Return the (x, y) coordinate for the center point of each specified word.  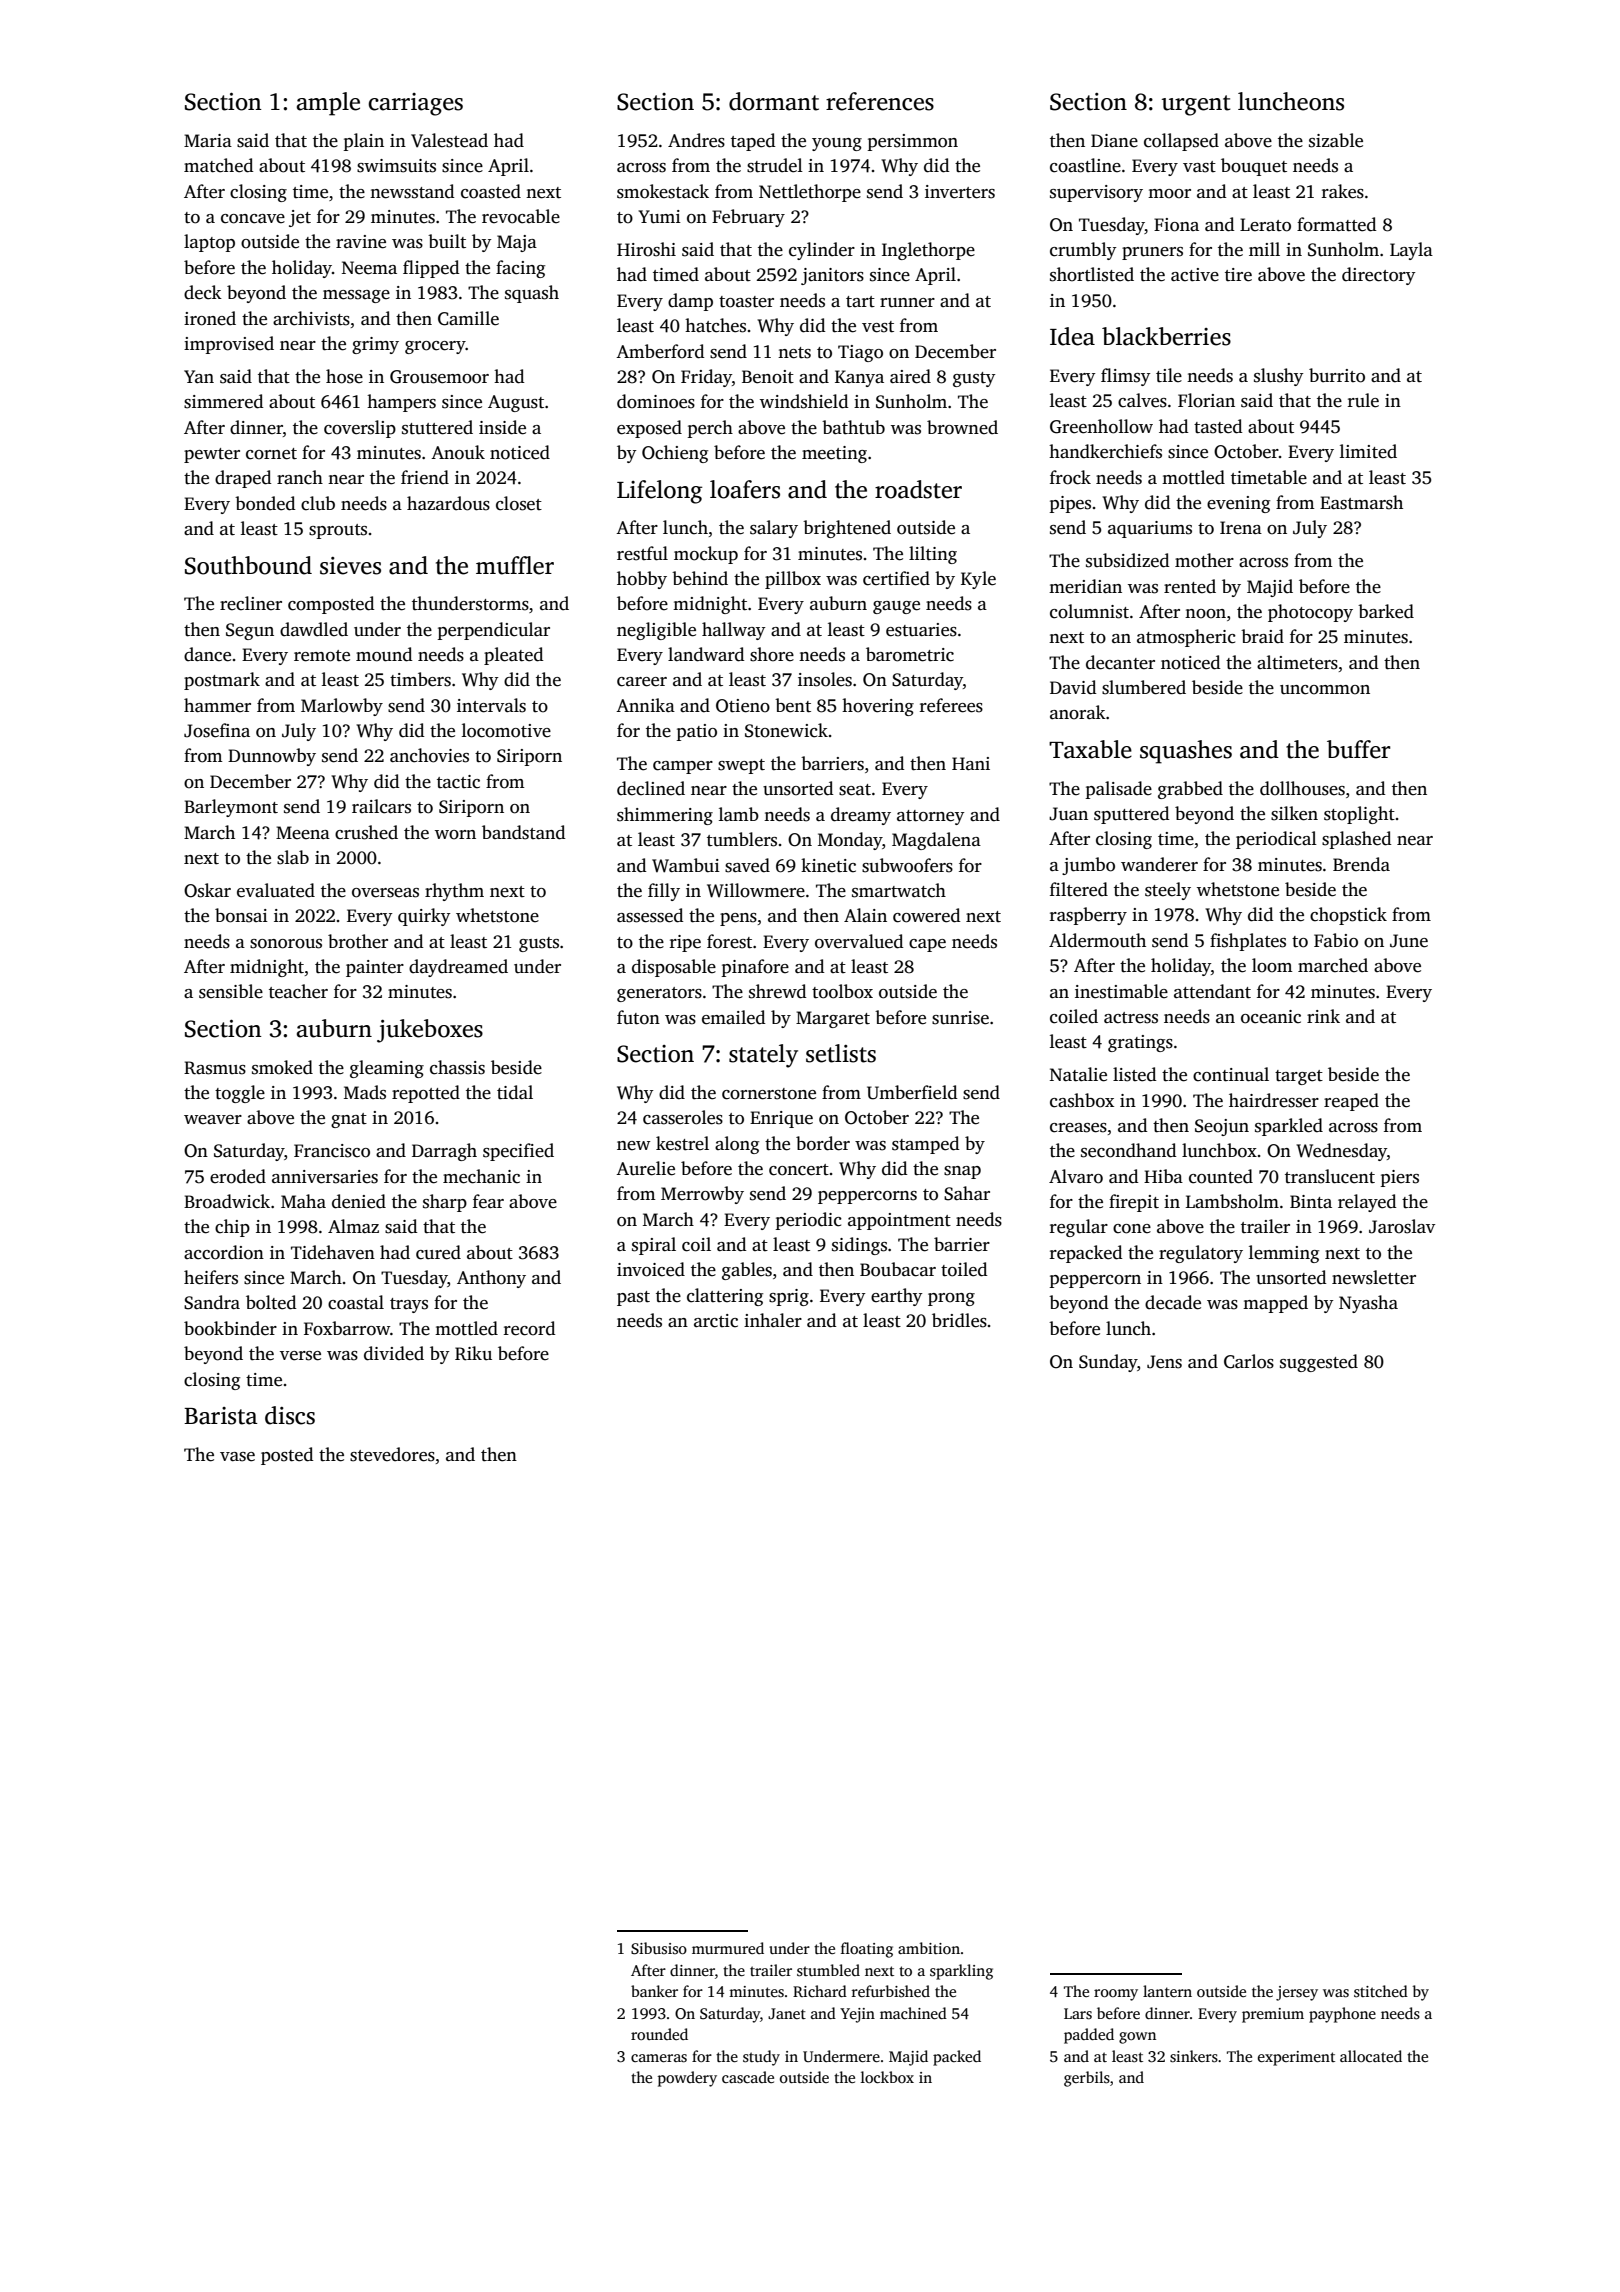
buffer (1359, 749)
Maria (208, 140)
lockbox (887, 2077)
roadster (918, 489)
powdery (687, 2079)
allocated (1371, 2056)
